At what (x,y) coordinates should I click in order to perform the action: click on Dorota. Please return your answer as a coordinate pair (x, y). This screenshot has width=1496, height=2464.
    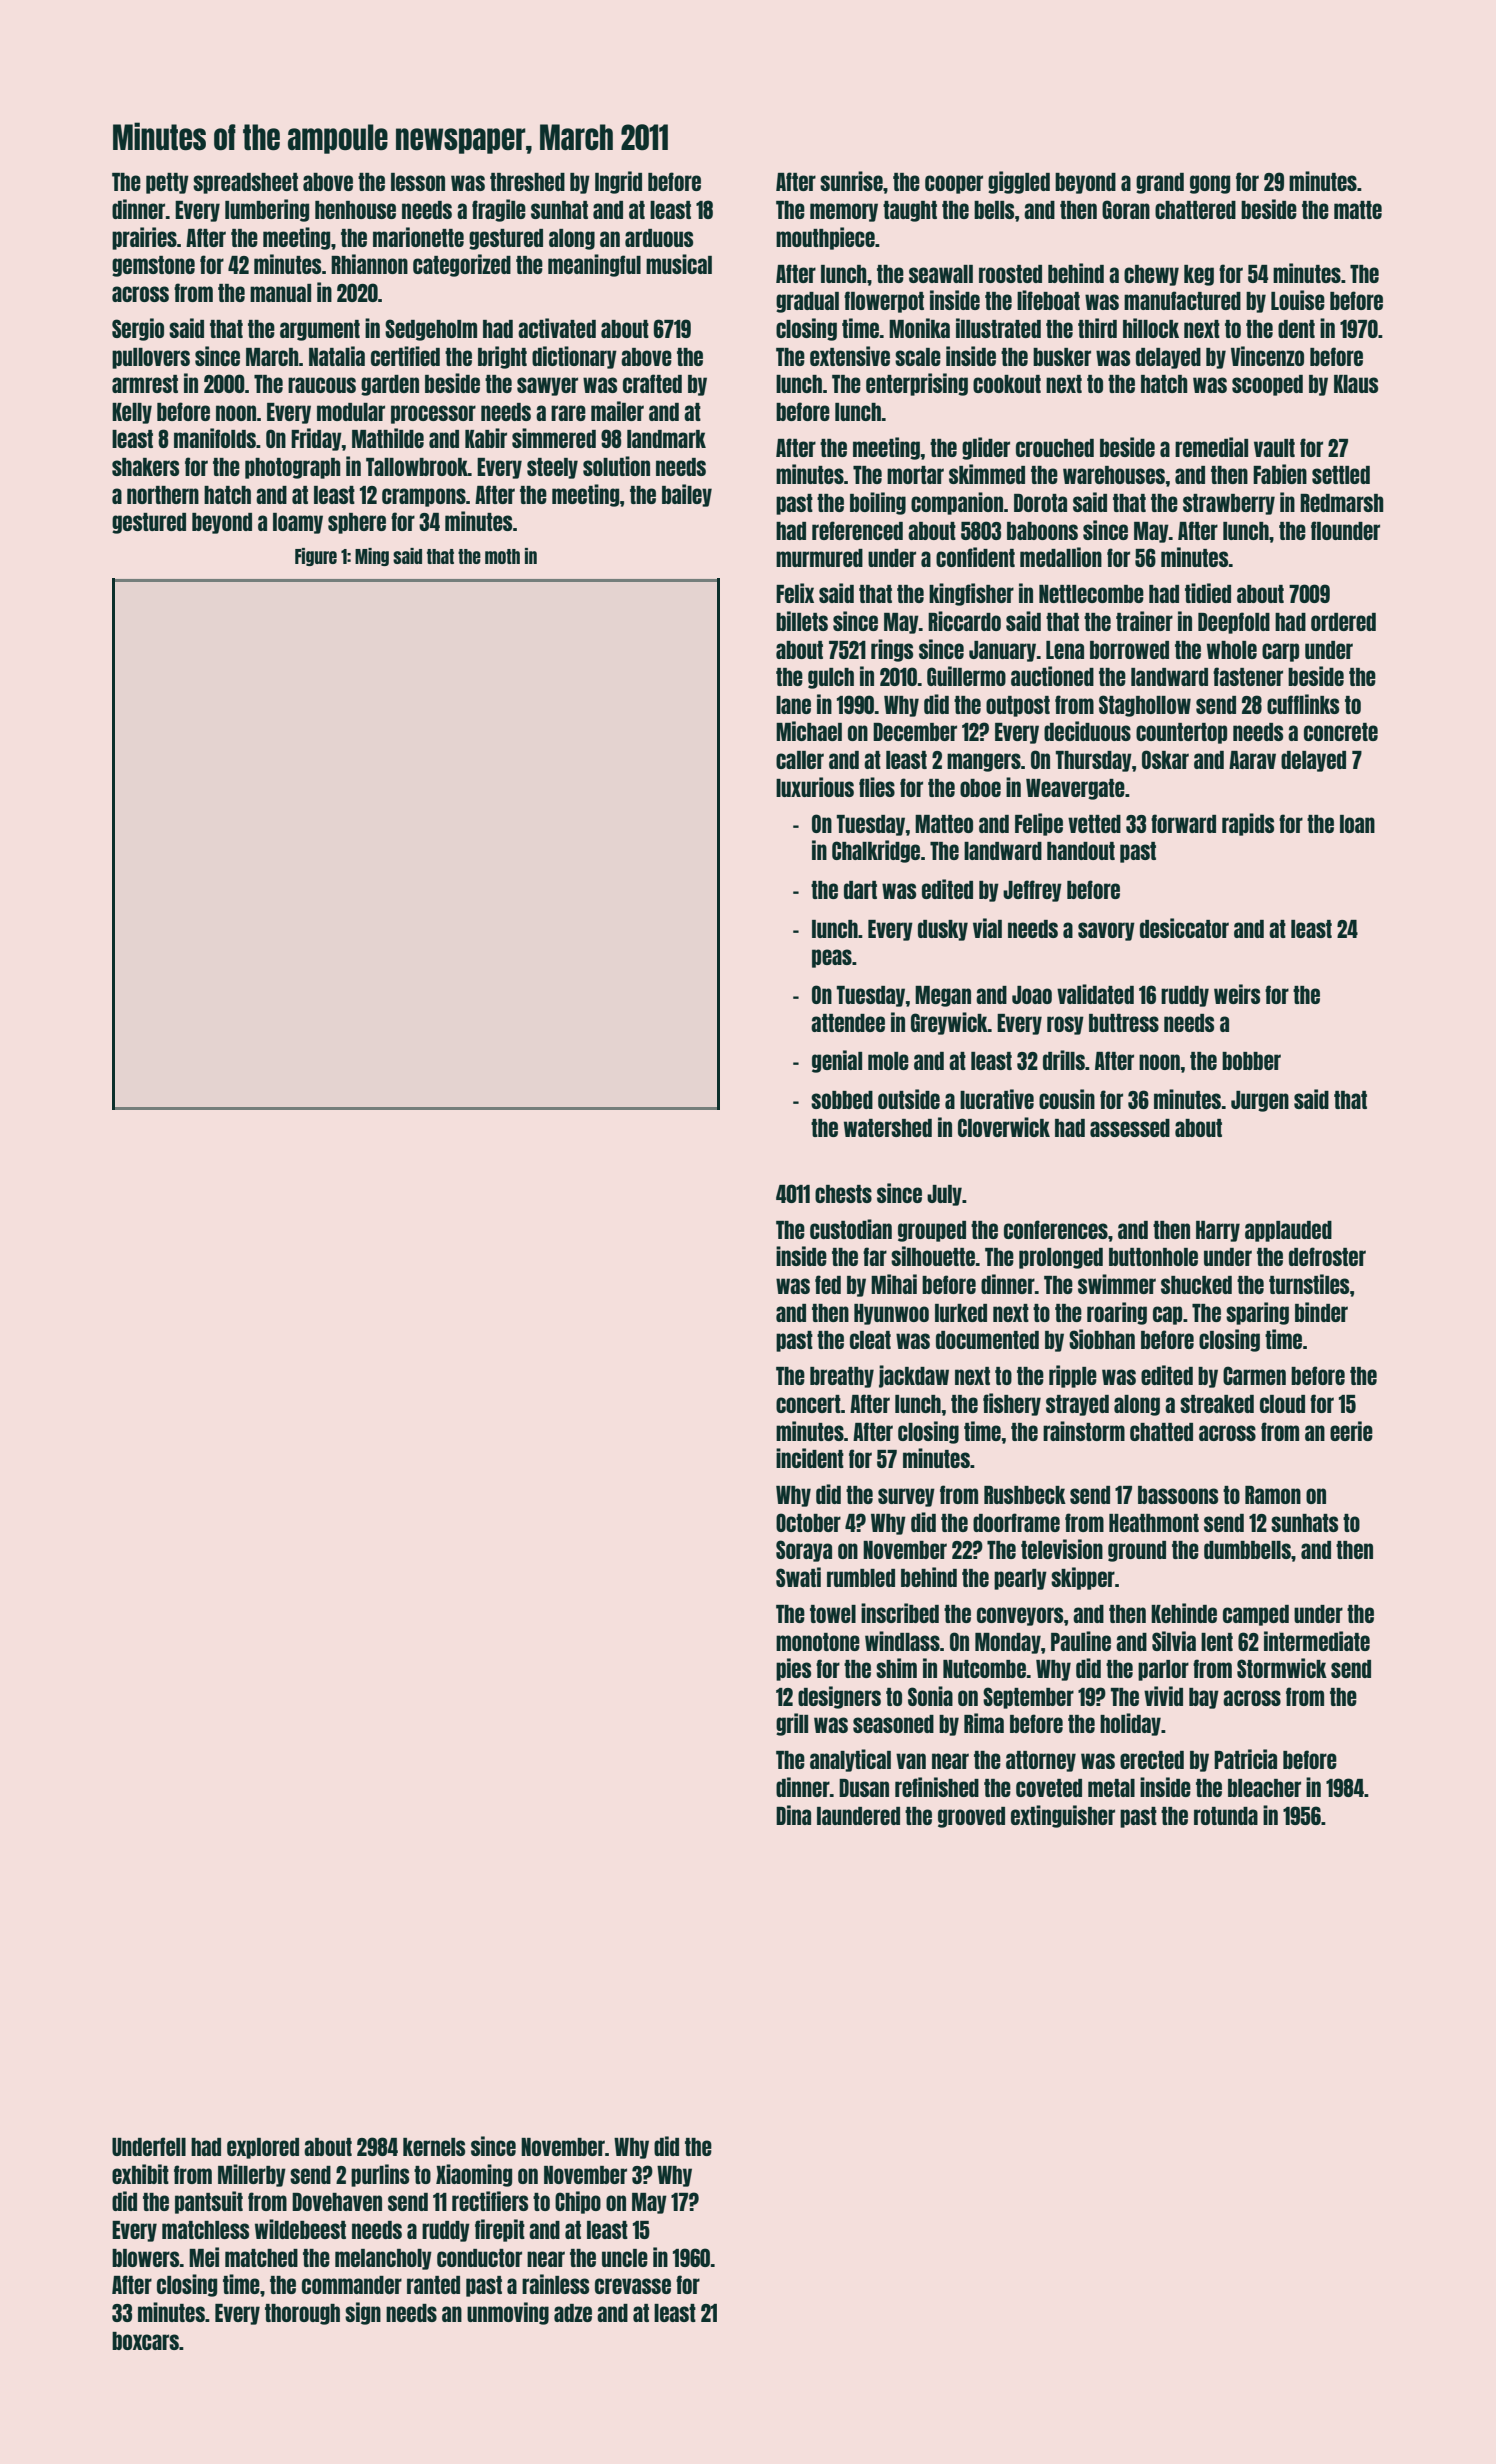
    Looking at the image, I should click on (1040, 503).
